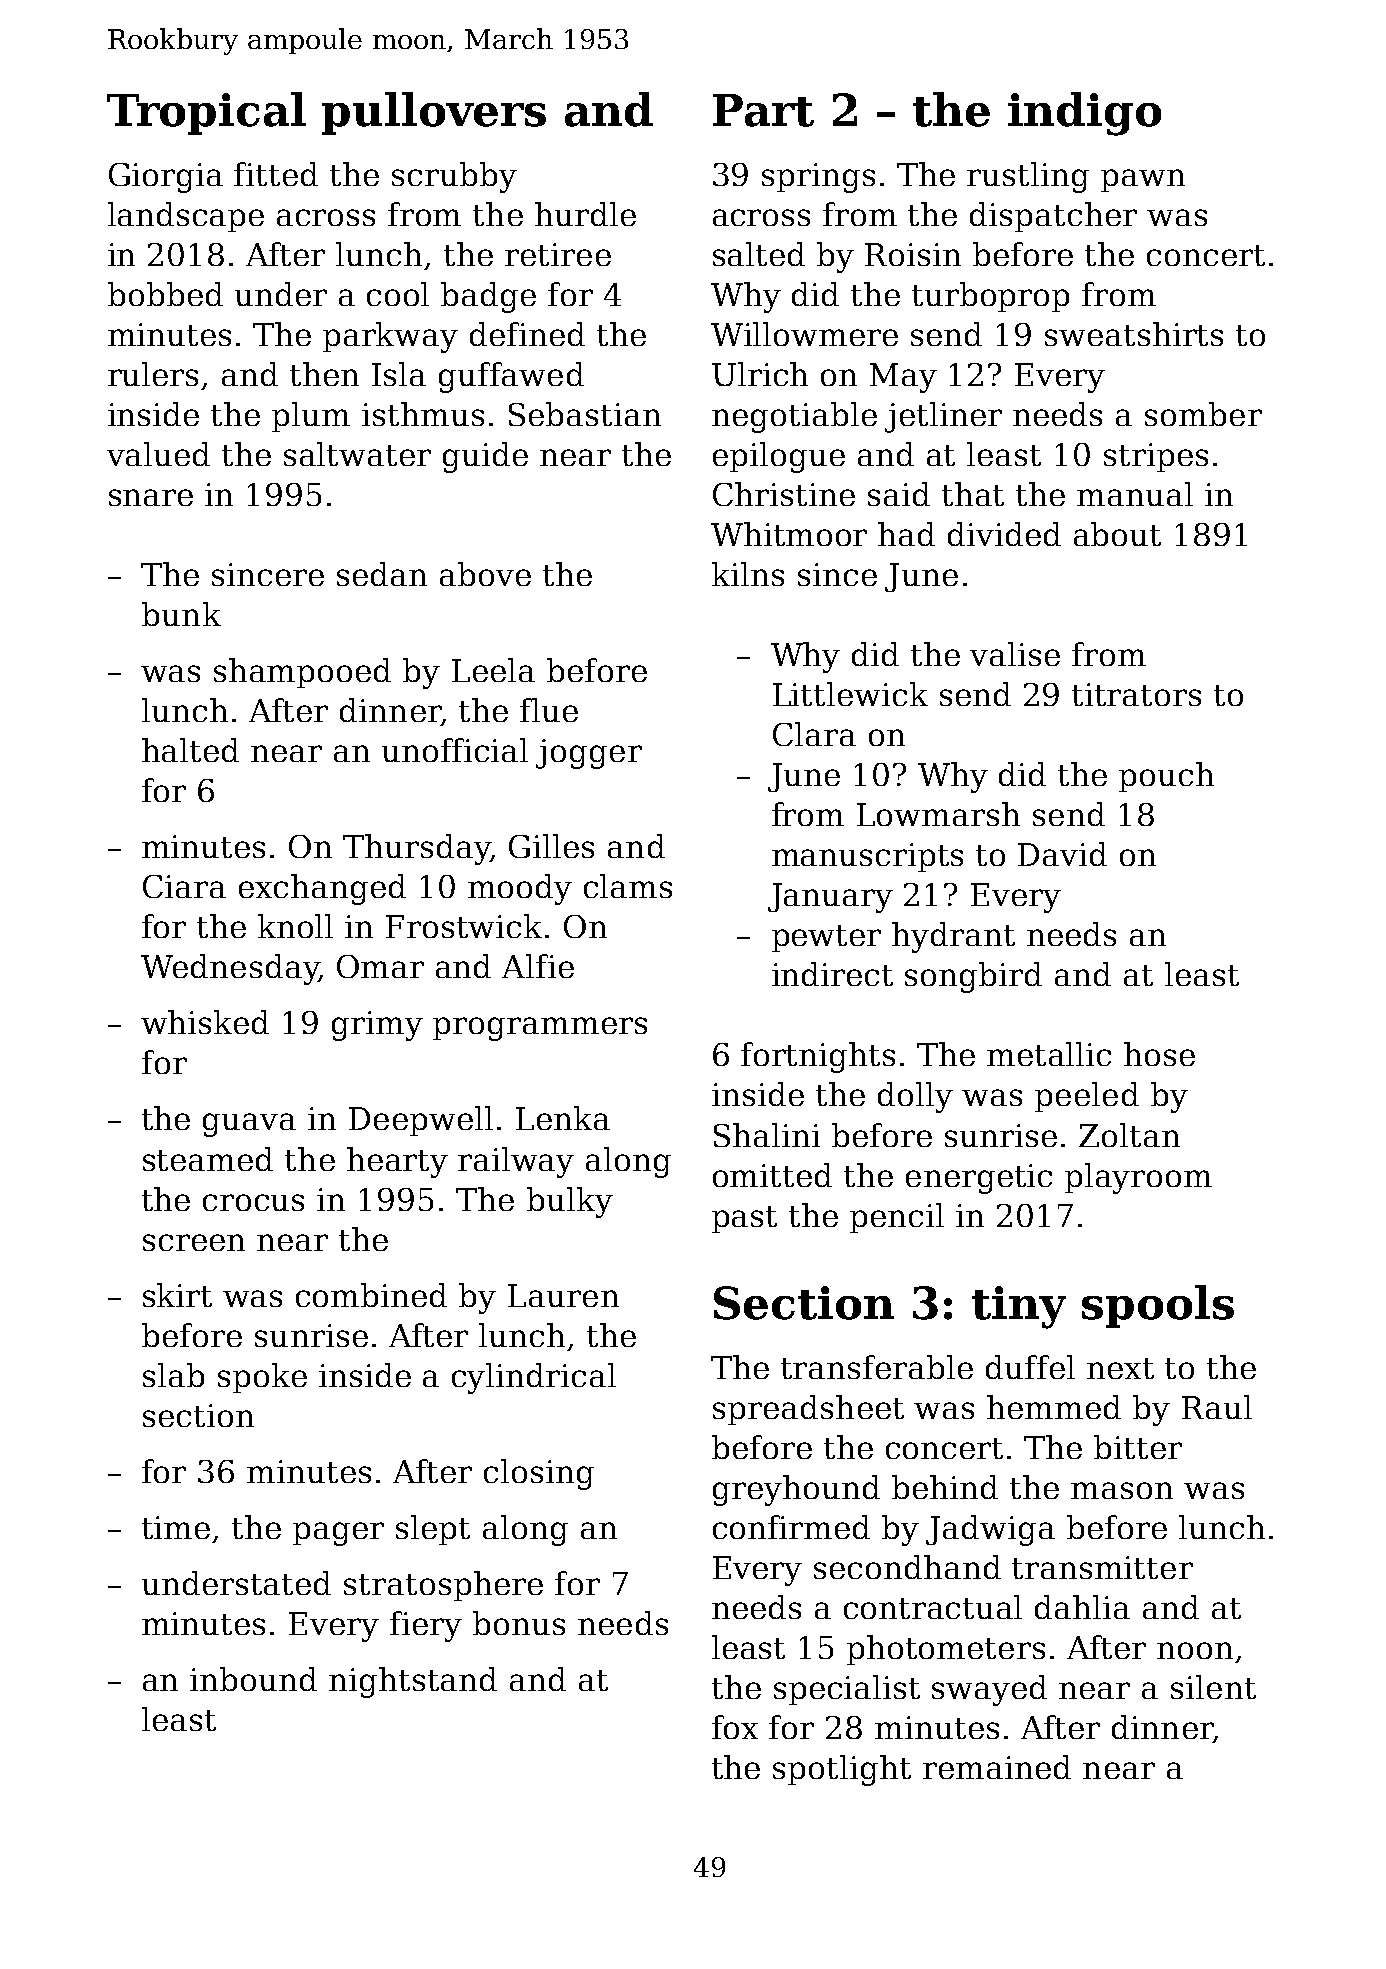  Describe the element at coordinates (540, 1029) in the screenshot. I see `programmers` at that location.
